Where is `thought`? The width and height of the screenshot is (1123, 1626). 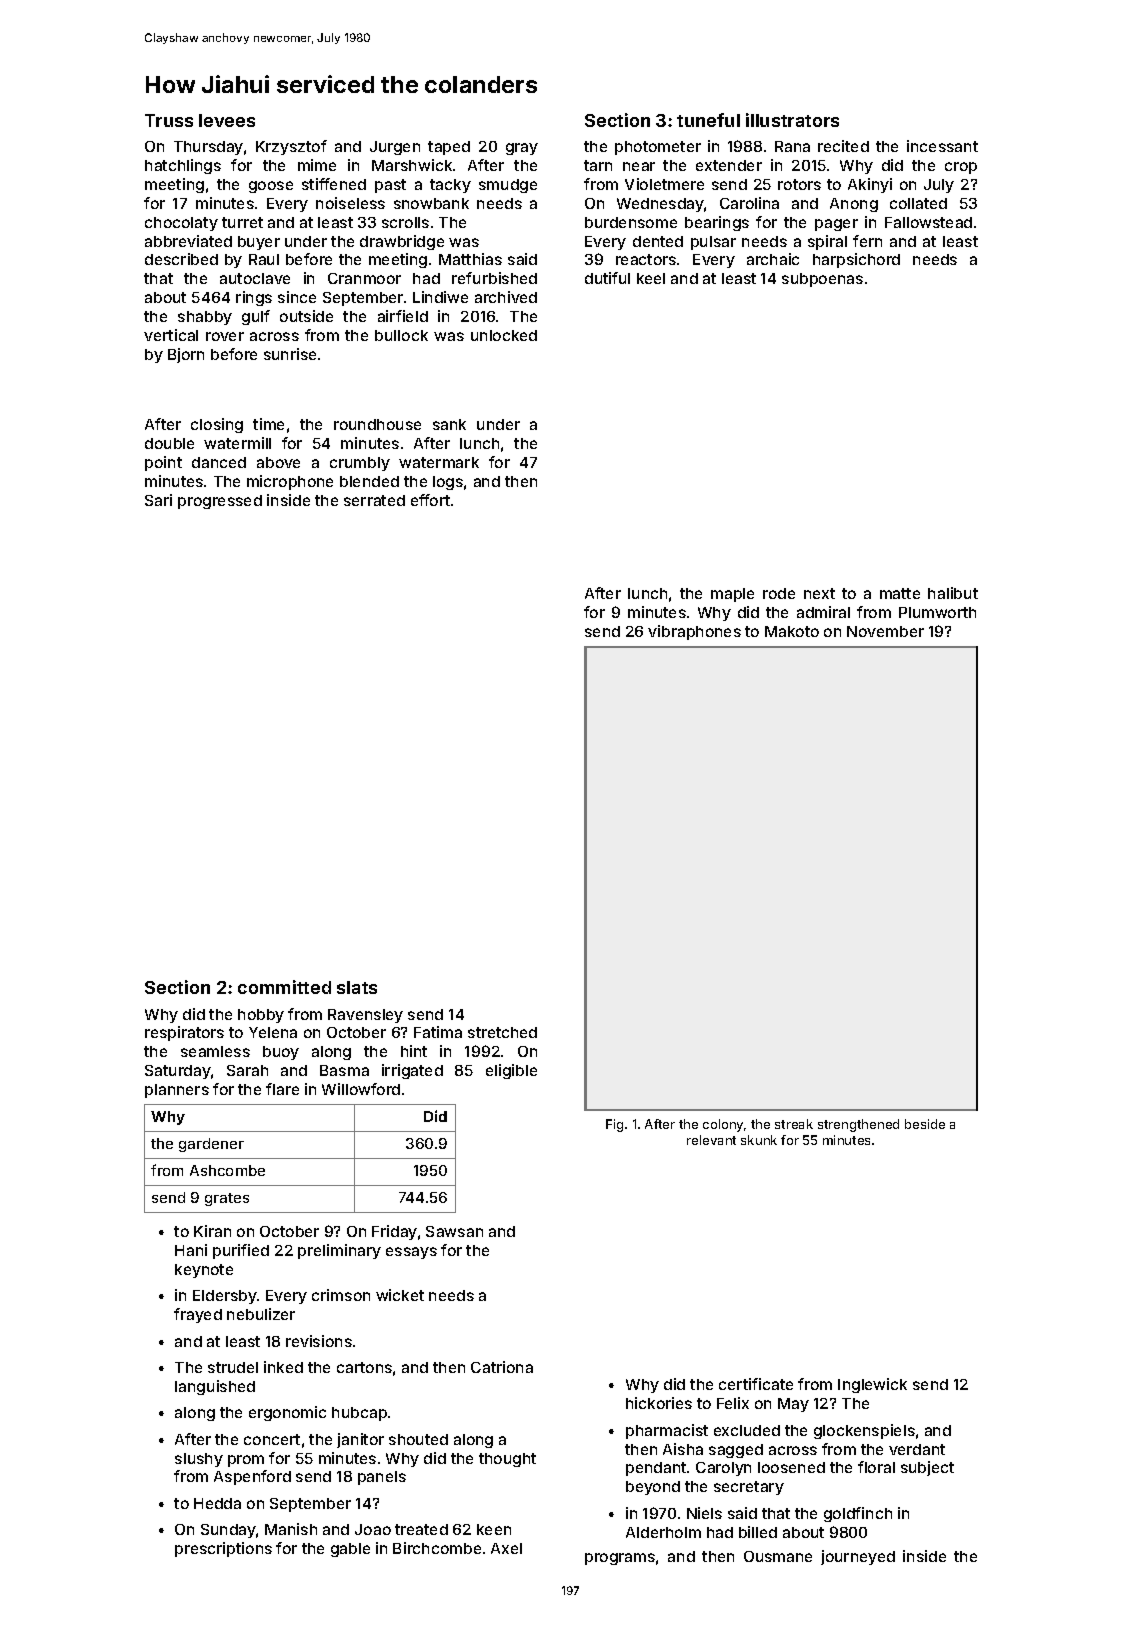
thought is located at coordinates (507, 1460).
